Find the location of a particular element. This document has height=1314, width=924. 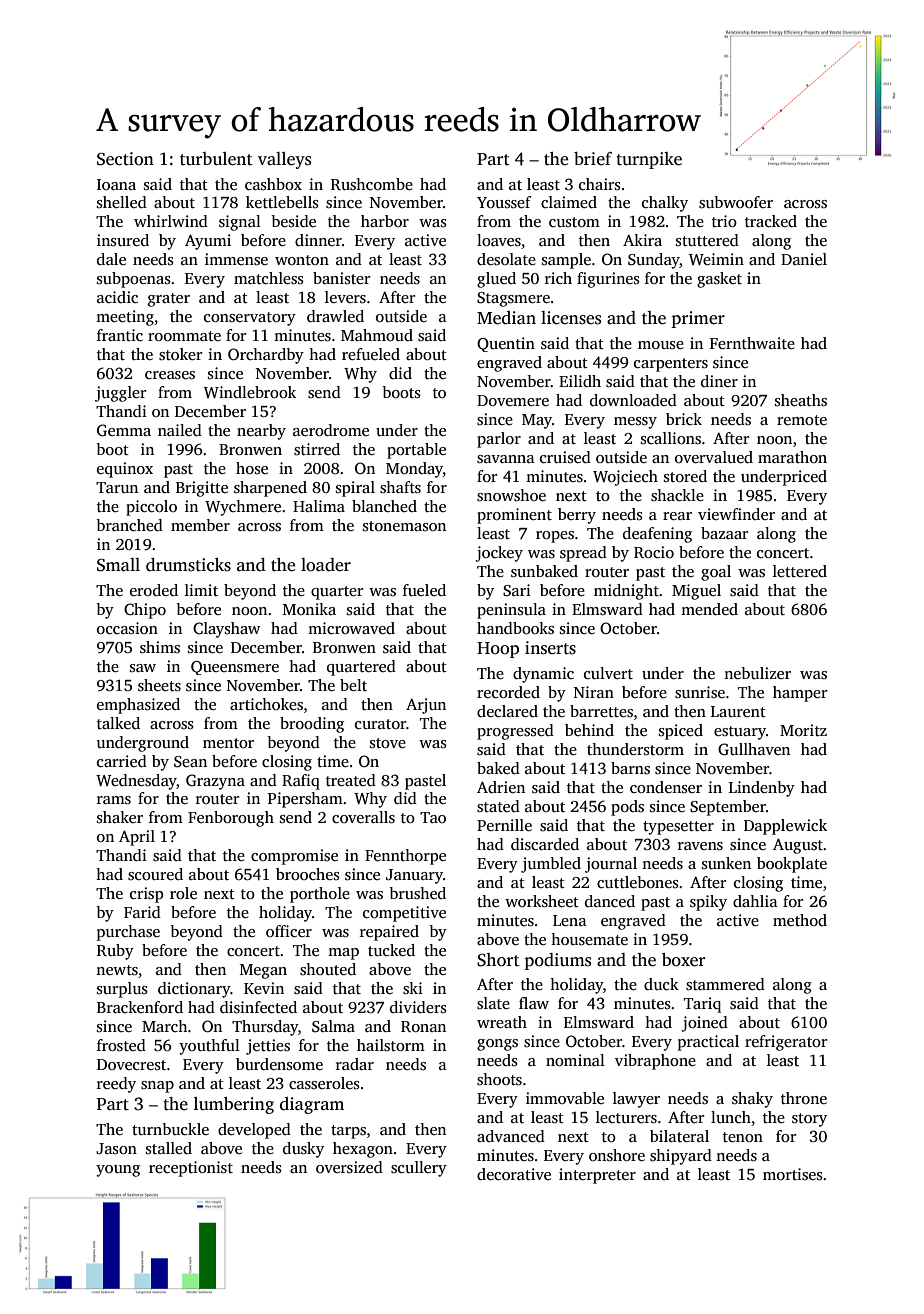

Tarun is located at coordinates (117, 487).
